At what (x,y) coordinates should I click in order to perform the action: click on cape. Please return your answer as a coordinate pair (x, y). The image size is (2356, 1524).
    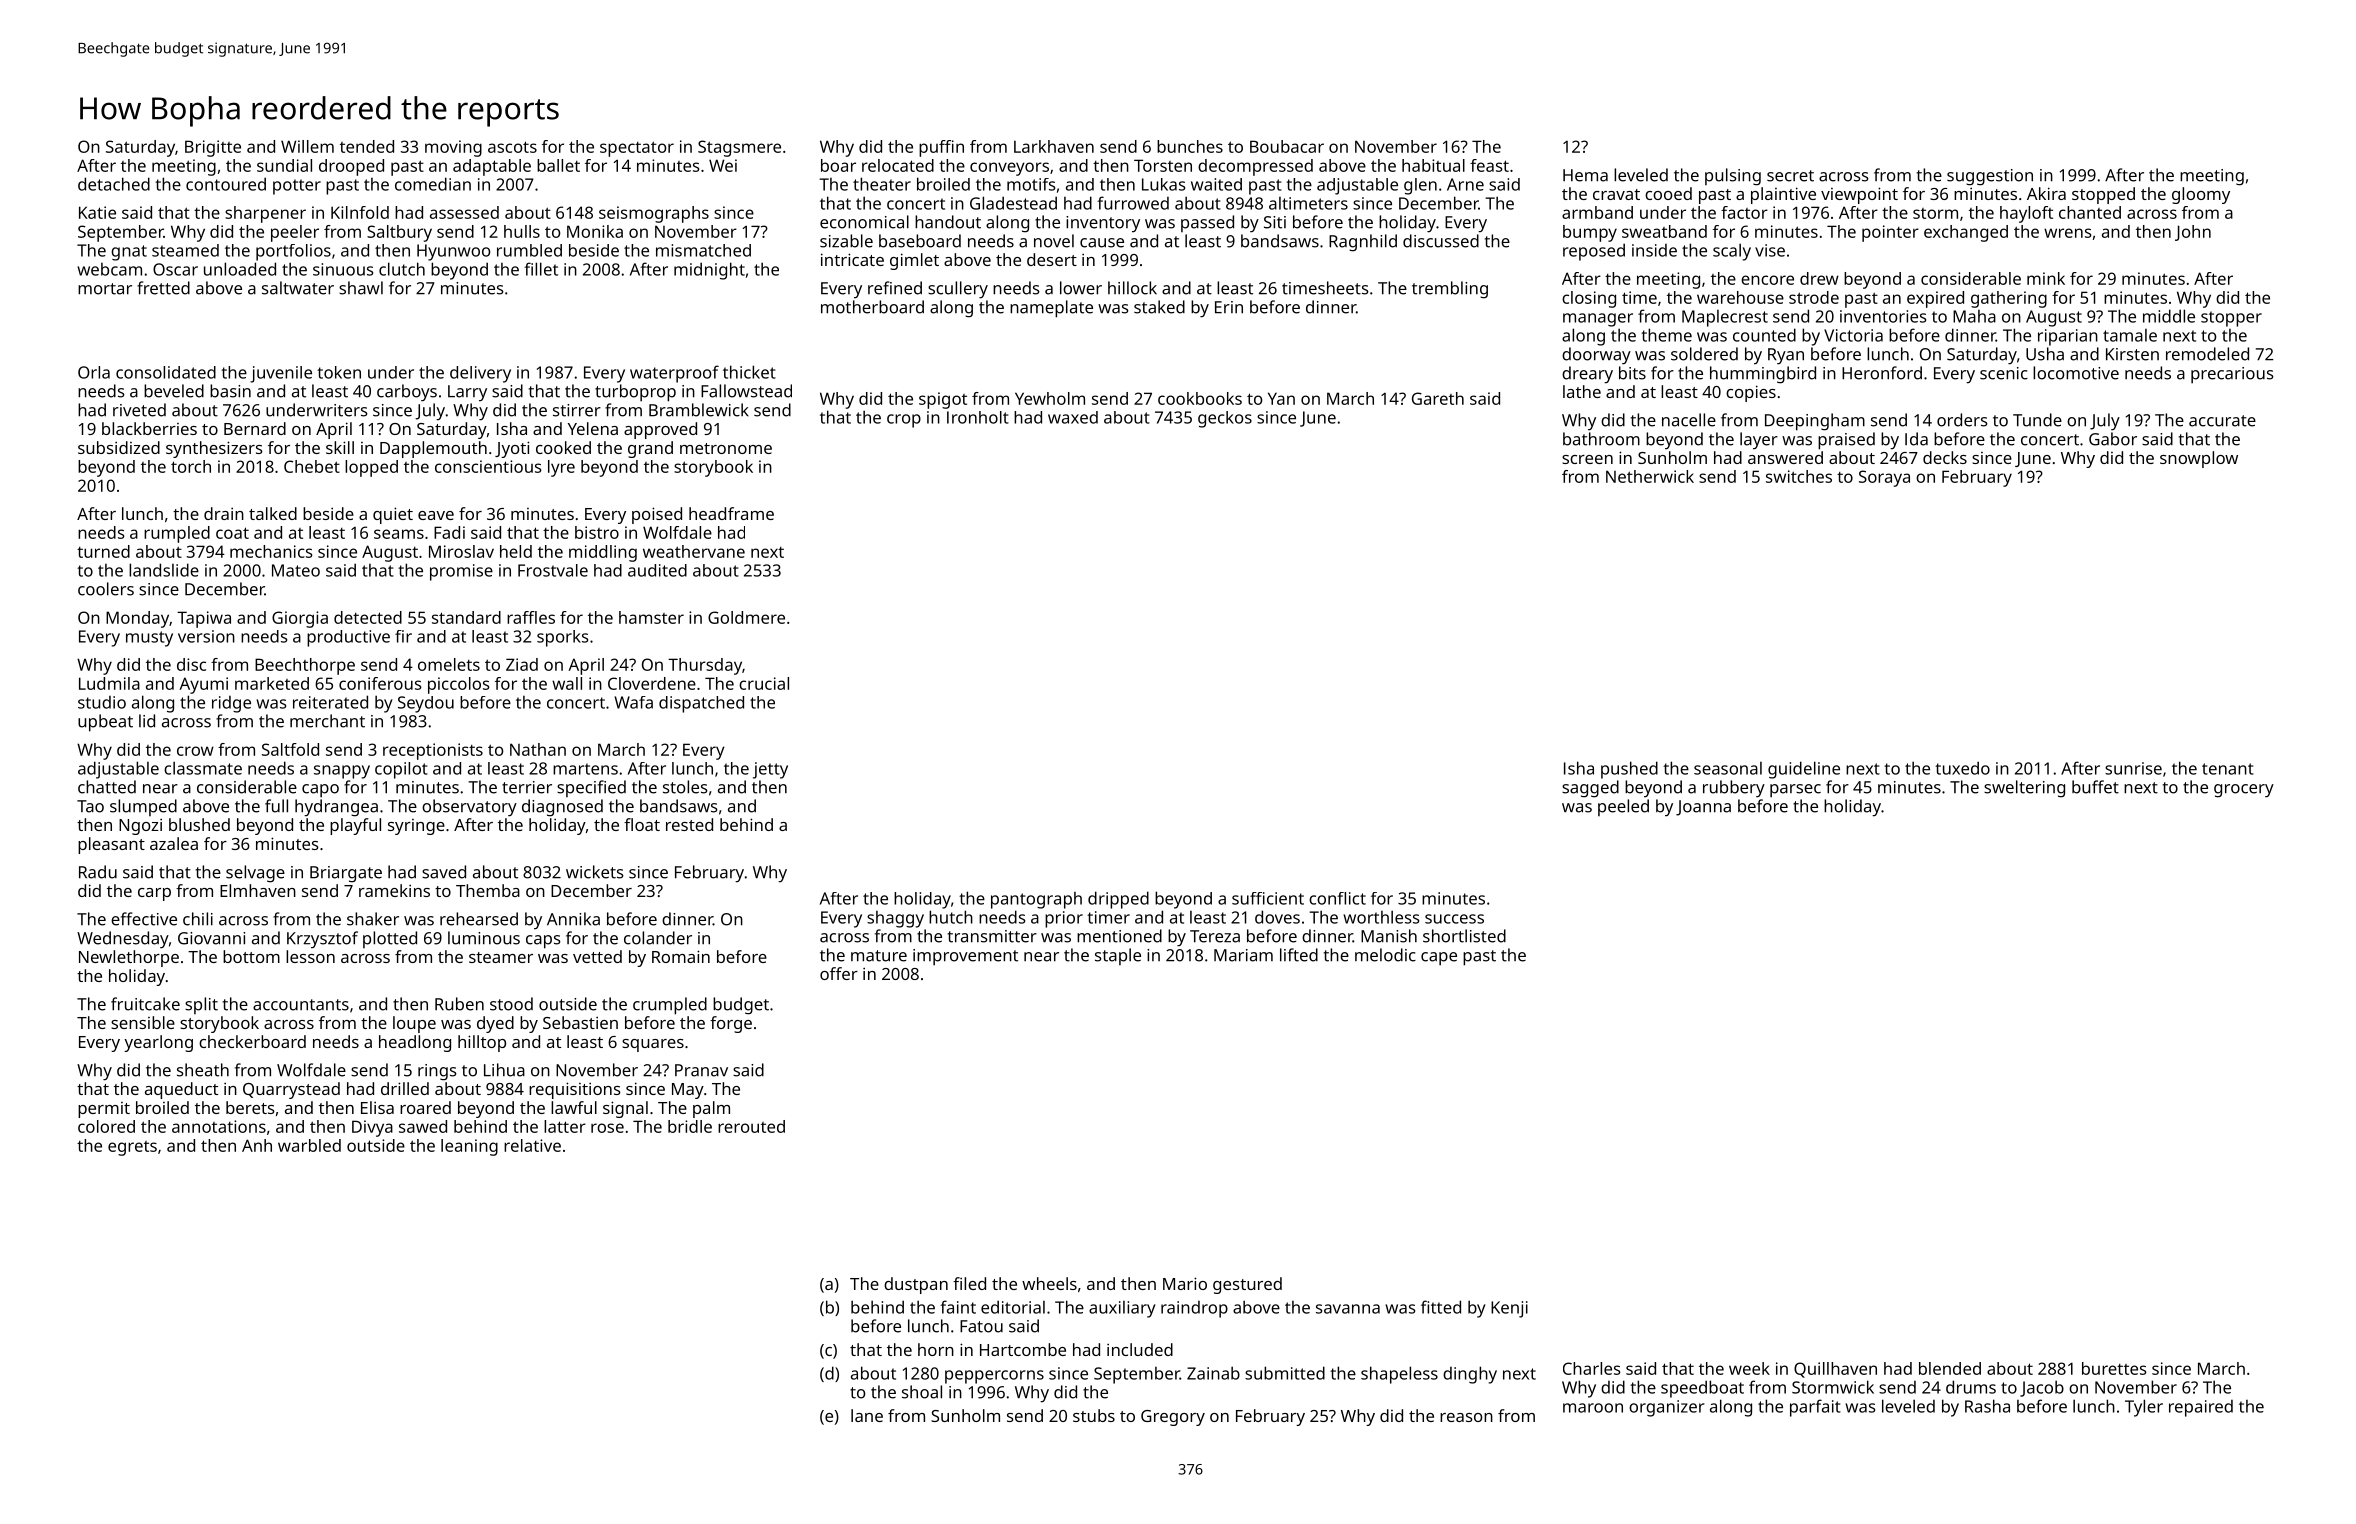
    Looking at the image, I should click on (1439, 959).
